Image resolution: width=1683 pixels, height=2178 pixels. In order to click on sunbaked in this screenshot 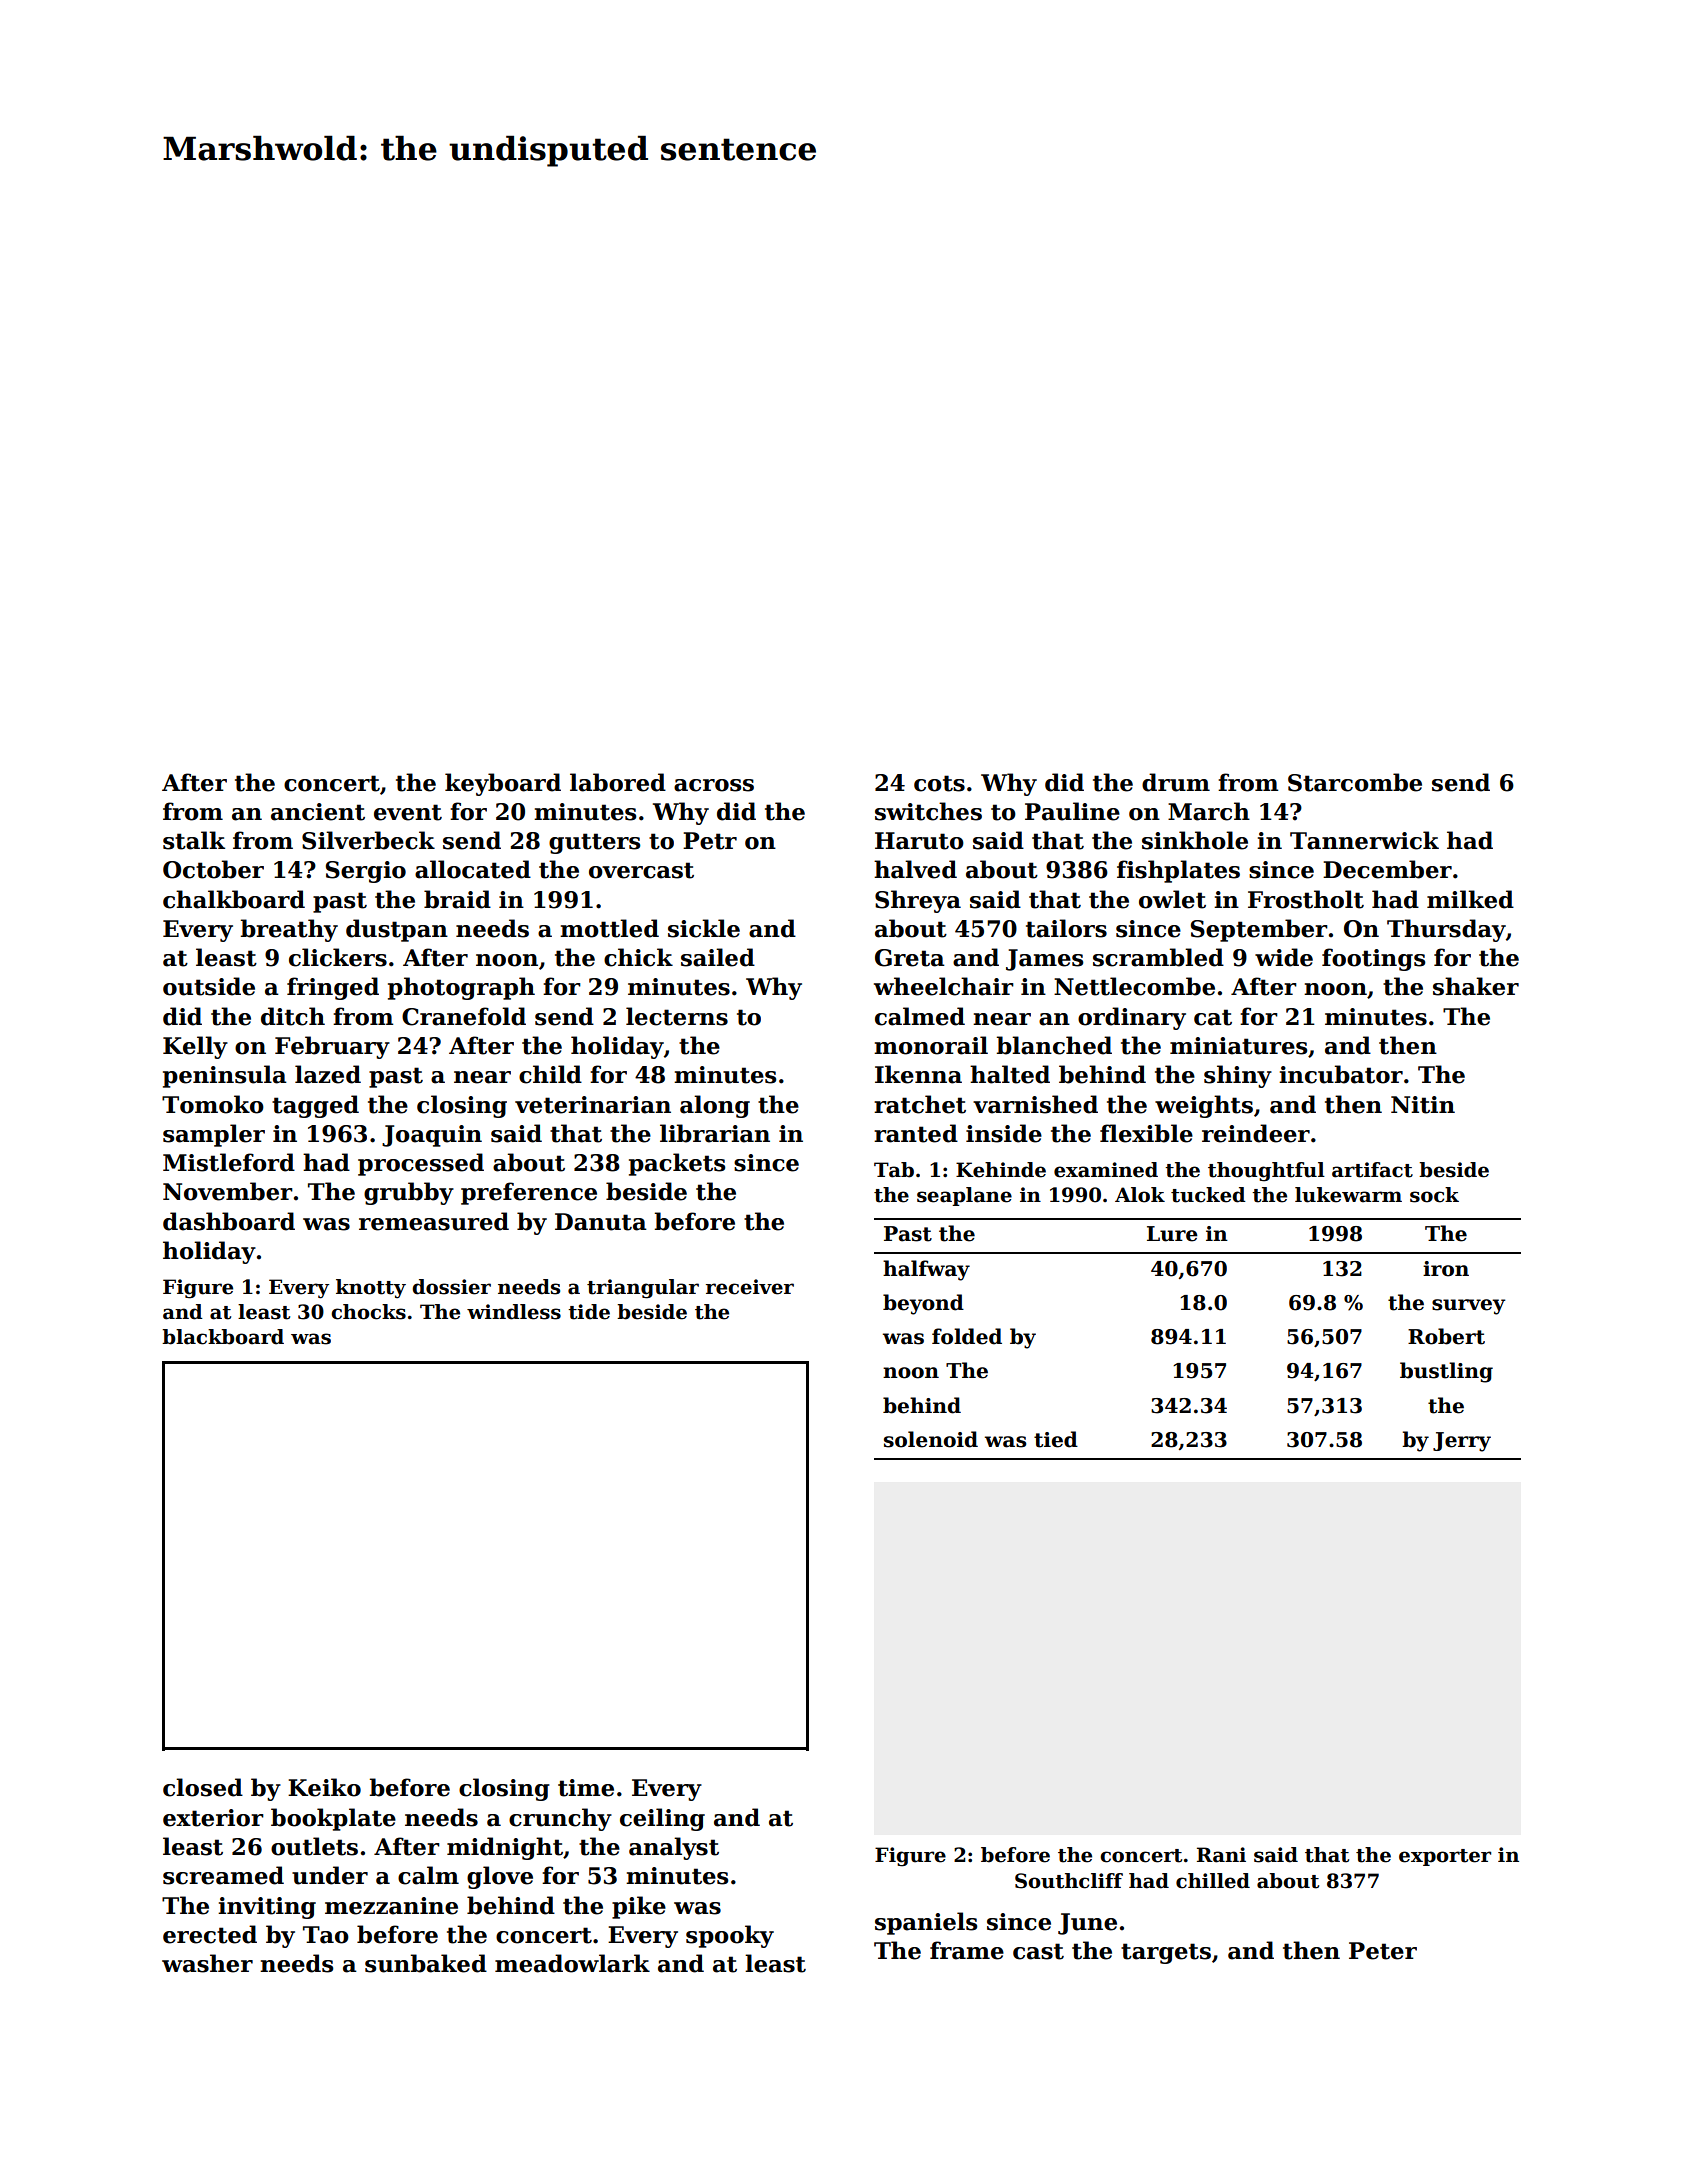, I will do `click(426, 1963)`.
